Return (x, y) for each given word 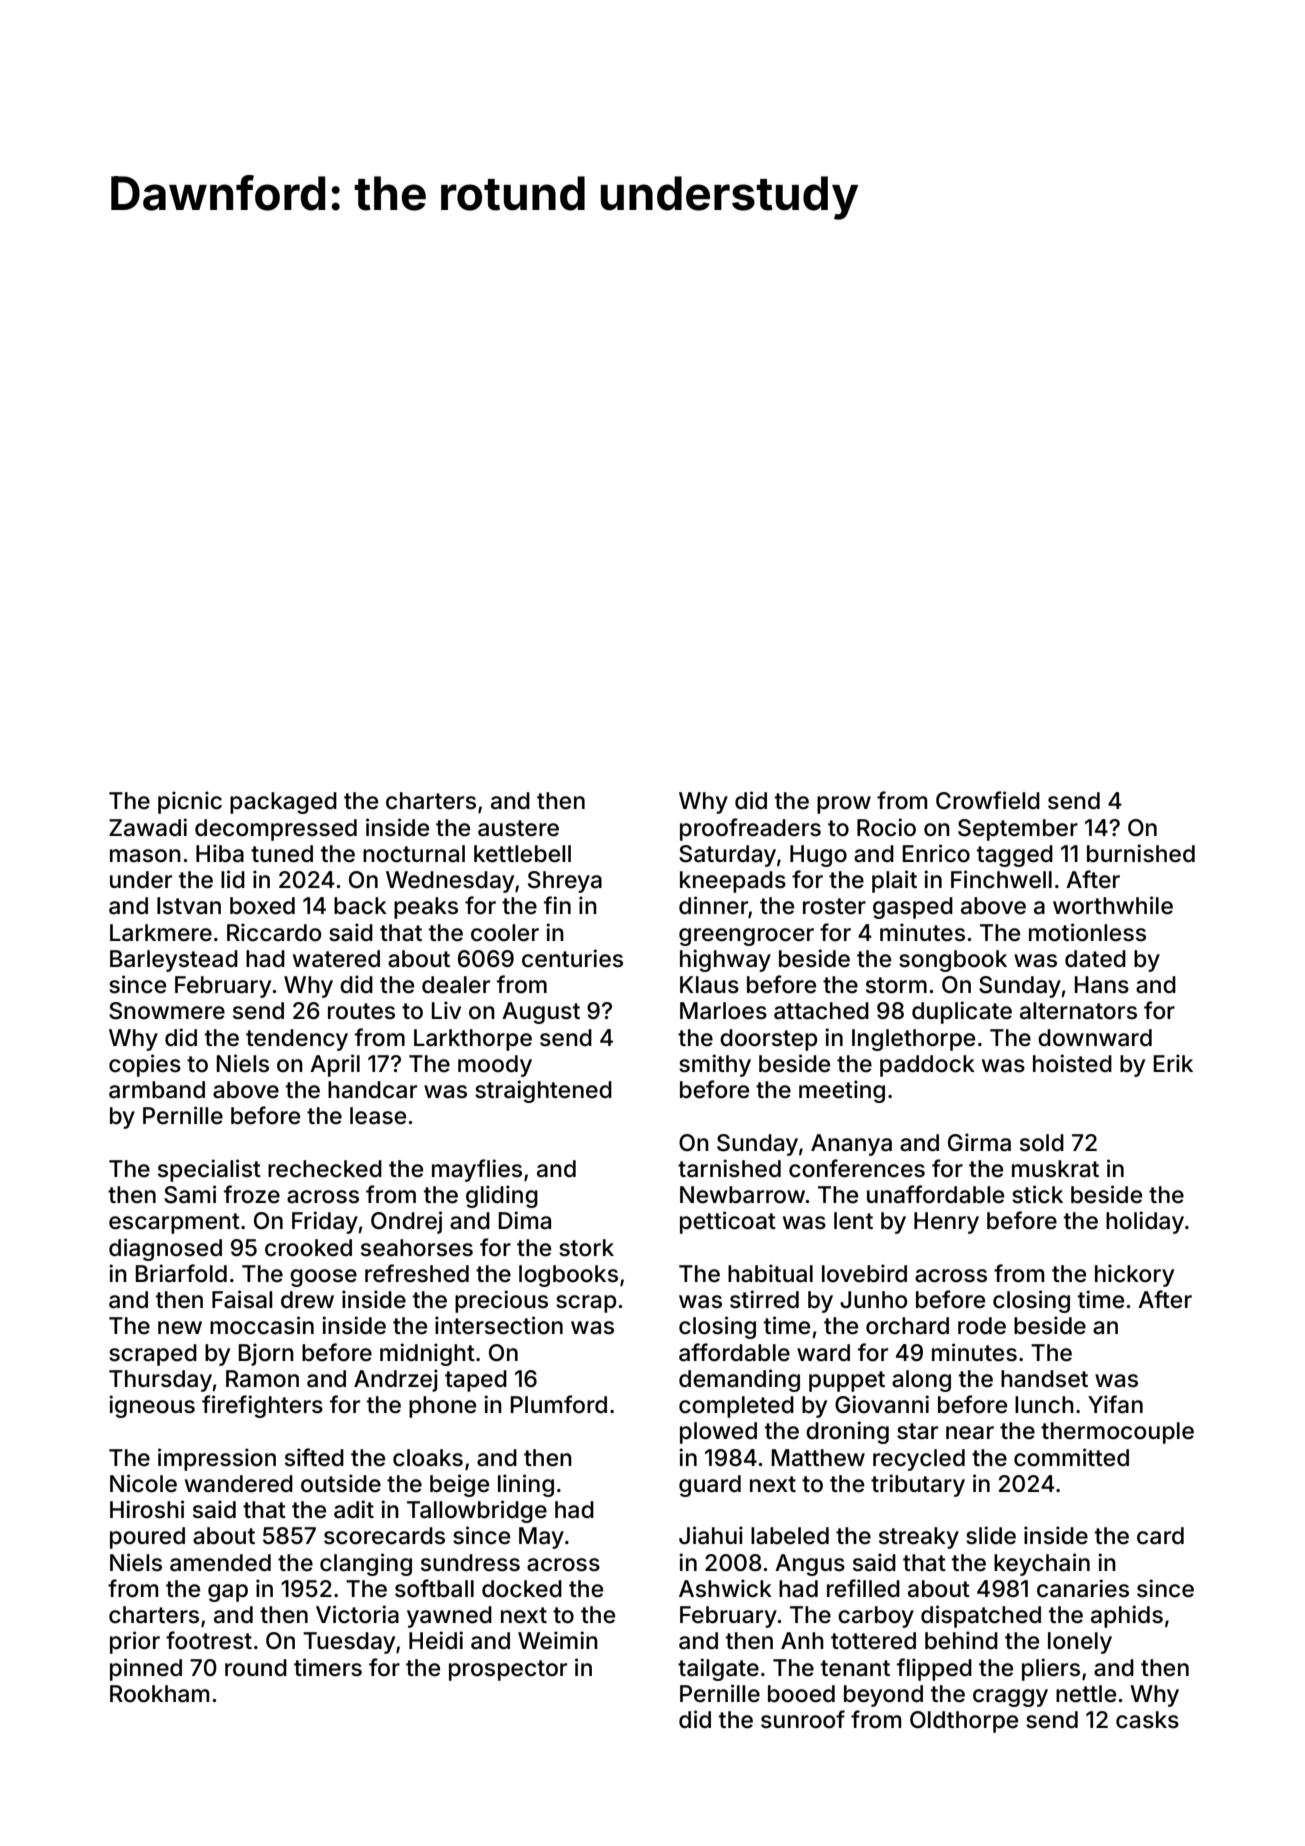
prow (844, 805)
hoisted (1072, 1063)
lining (526, 1485)
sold (1042, 1143)
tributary (918, 1485)
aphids (1127, 1616)
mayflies (477, 1170)
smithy (715, 1065)
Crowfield (988, 800)
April (335, 1065)
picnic (190, 802)
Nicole (143, 1483)
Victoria (357, 1614)
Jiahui (711, 1535)
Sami (190, 1194)
